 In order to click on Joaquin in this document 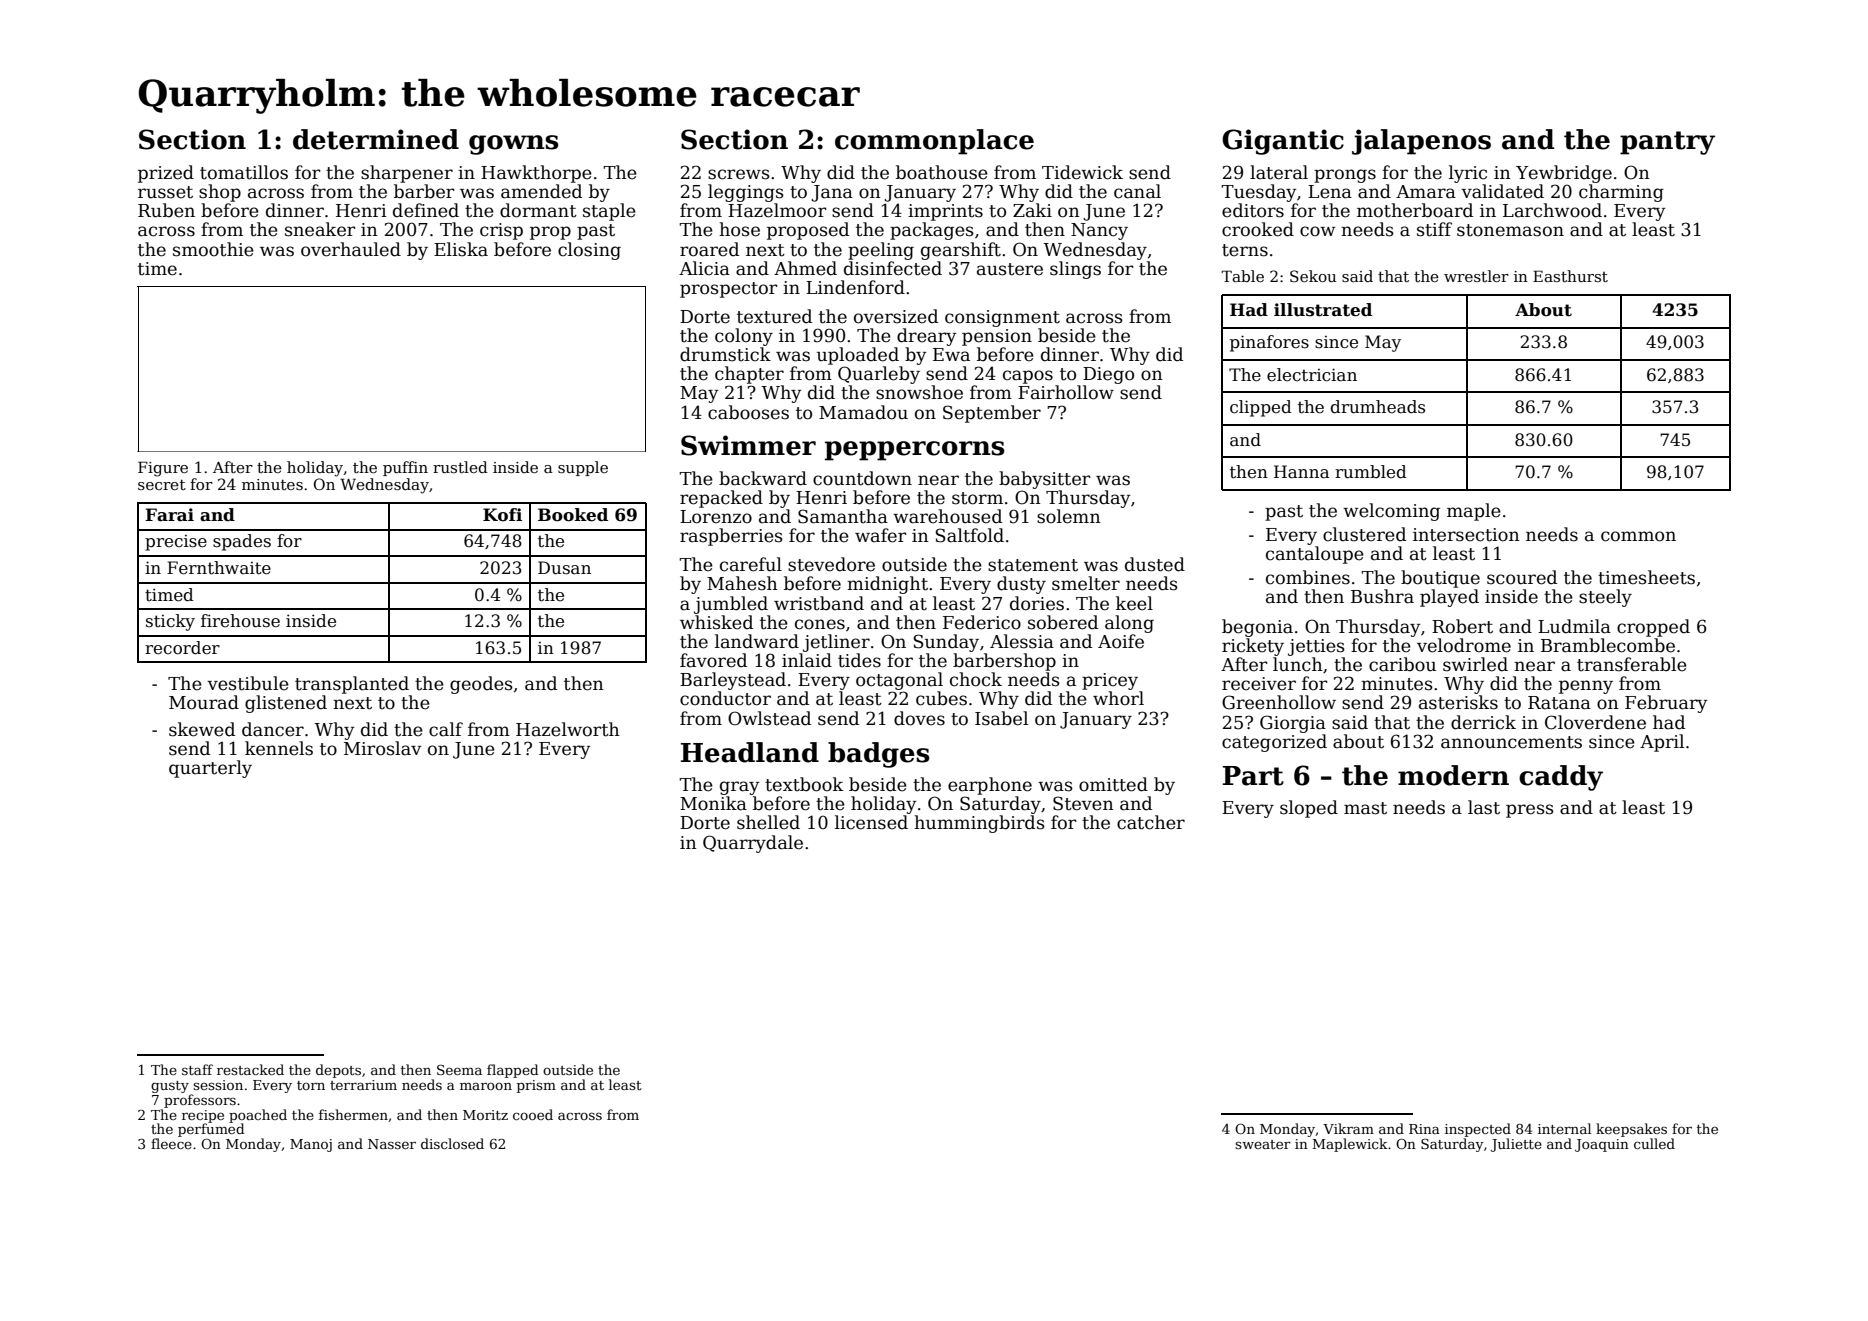, I will do `click(1602, 1145)`.
